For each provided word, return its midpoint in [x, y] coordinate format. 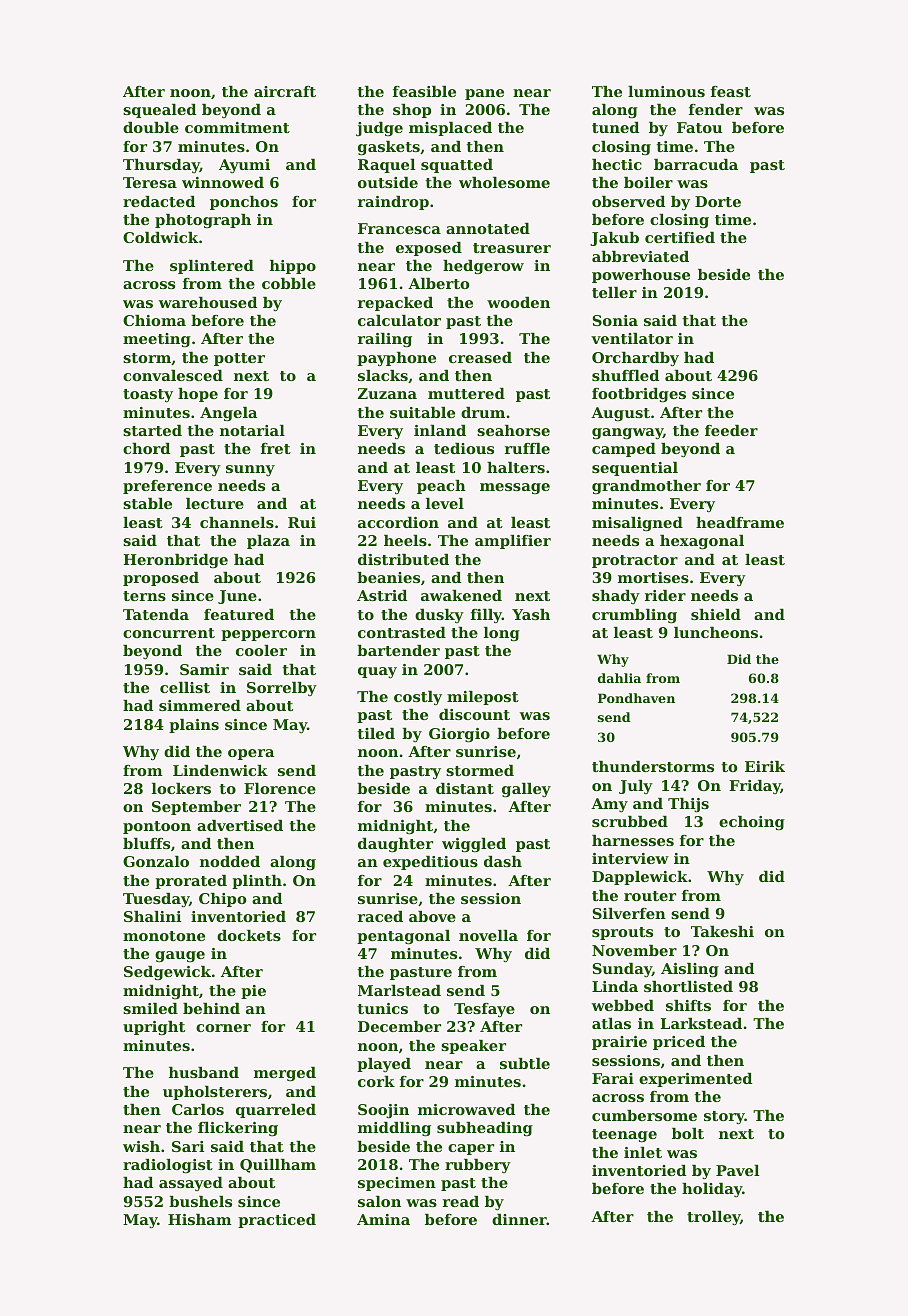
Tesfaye [484, 1010]
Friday [755, 787]
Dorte [718, 201]
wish [141, 1146]
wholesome [504, 182]
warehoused [207, 302]
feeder [731, 430]
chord [146, 448]
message [515, 489]
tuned [615, 127]
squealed [159, 111]
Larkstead [701, 1023]
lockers [181, 788]
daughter [395, 845]
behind [211, 1008]
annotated [488, 228]
